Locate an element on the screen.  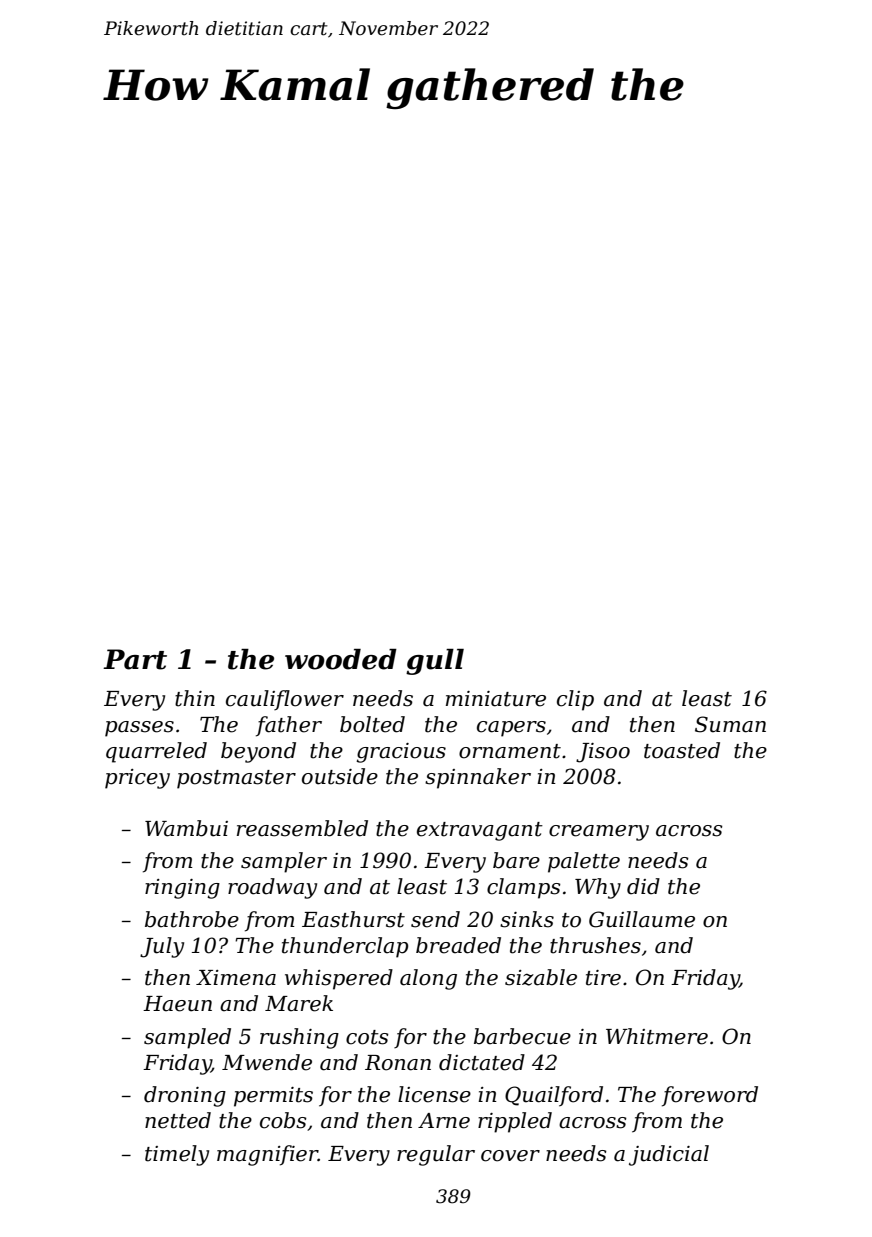
Part is located at coordinates (135, 659).
